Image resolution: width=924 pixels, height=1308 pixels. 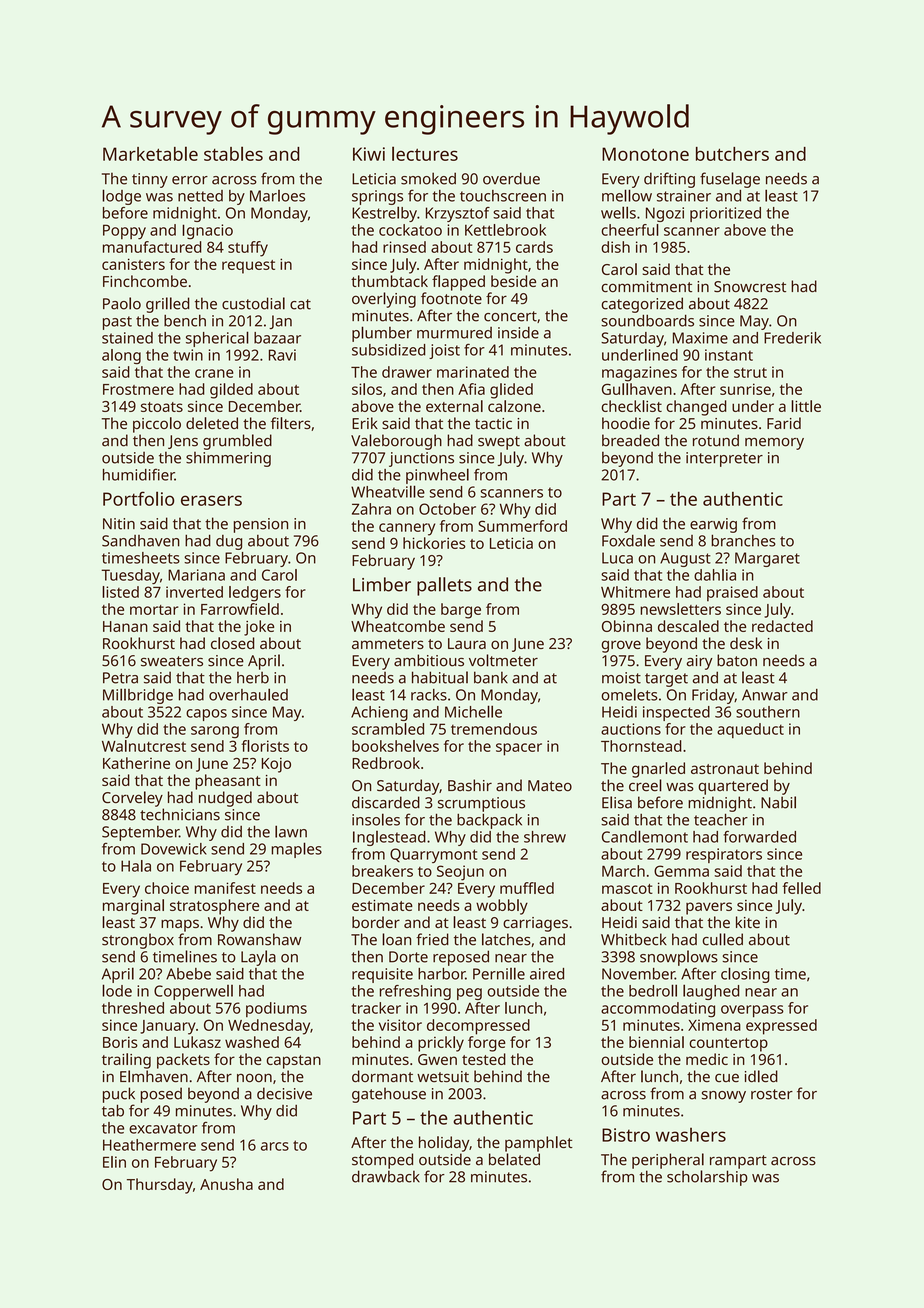 I want to click on Wheatcombe, so click(x=398, y=626).
